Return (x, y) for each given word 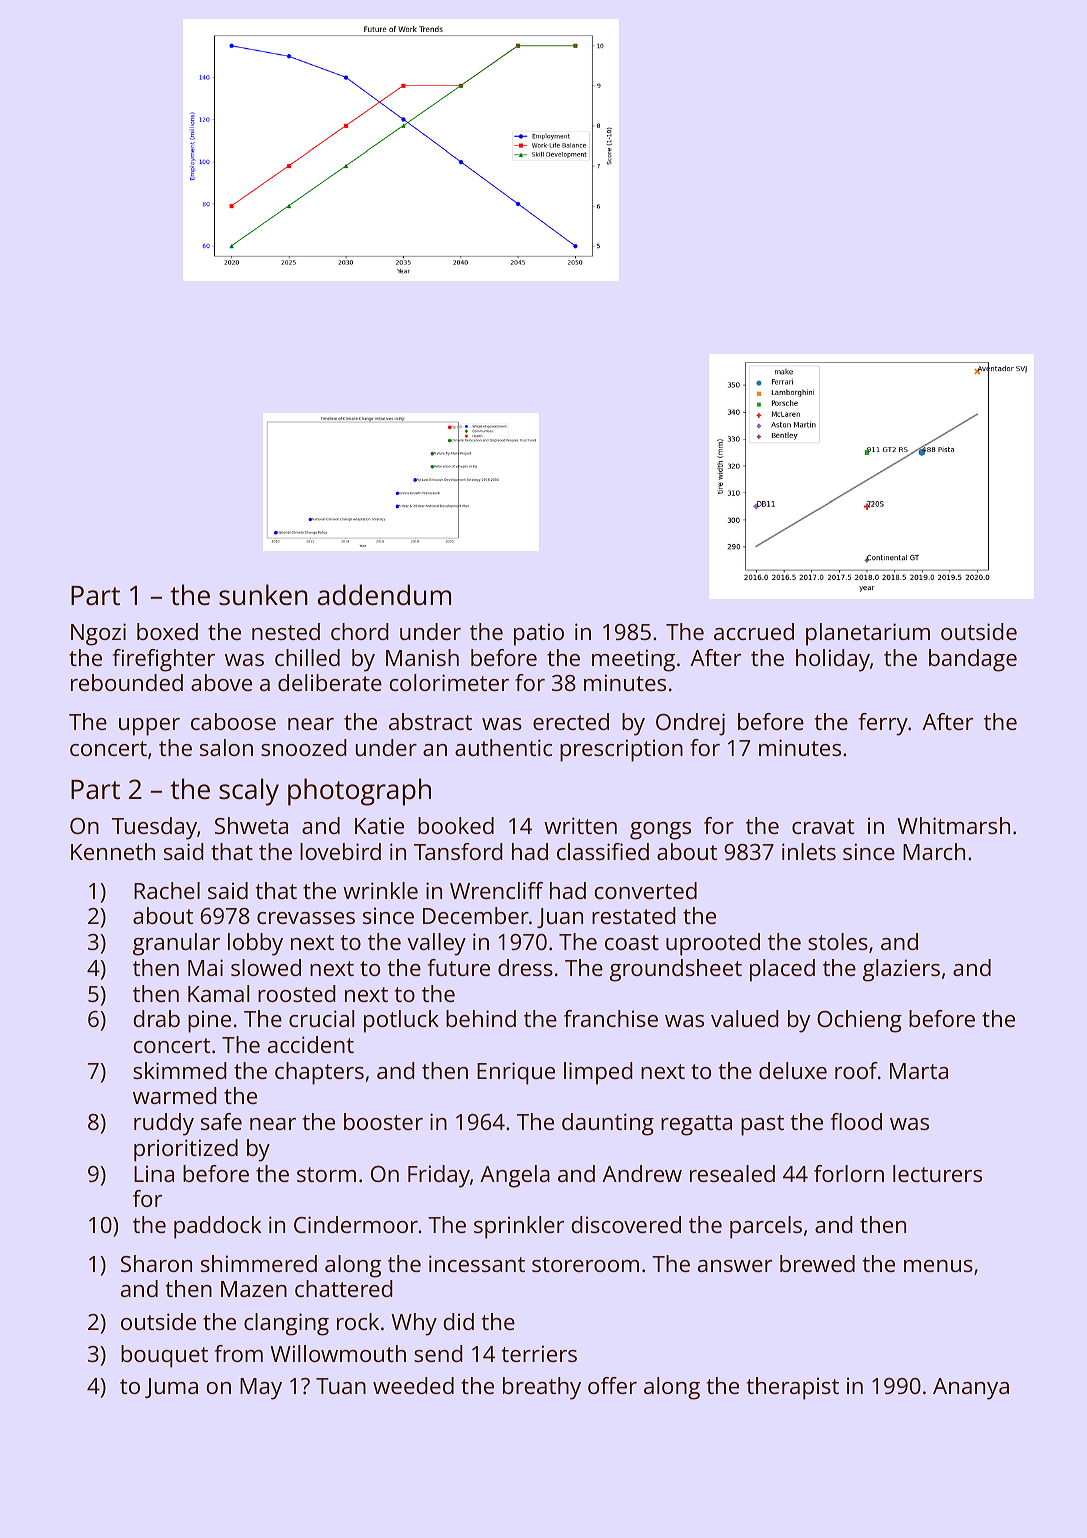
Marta (919, 1071)
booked (456, 825)
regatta (696, 1125)
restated (634, 915)
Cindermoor (356, 1224)
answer (735, 1266)
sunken (263, 595)
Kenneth (113, 851)
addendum (384, 595)
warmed (175, 1095)
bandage (973, 660)
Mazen (254, 1289)
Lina (154, 1173)
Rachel (167, 890)
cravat (823, 826)
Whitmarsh (953, 825)
